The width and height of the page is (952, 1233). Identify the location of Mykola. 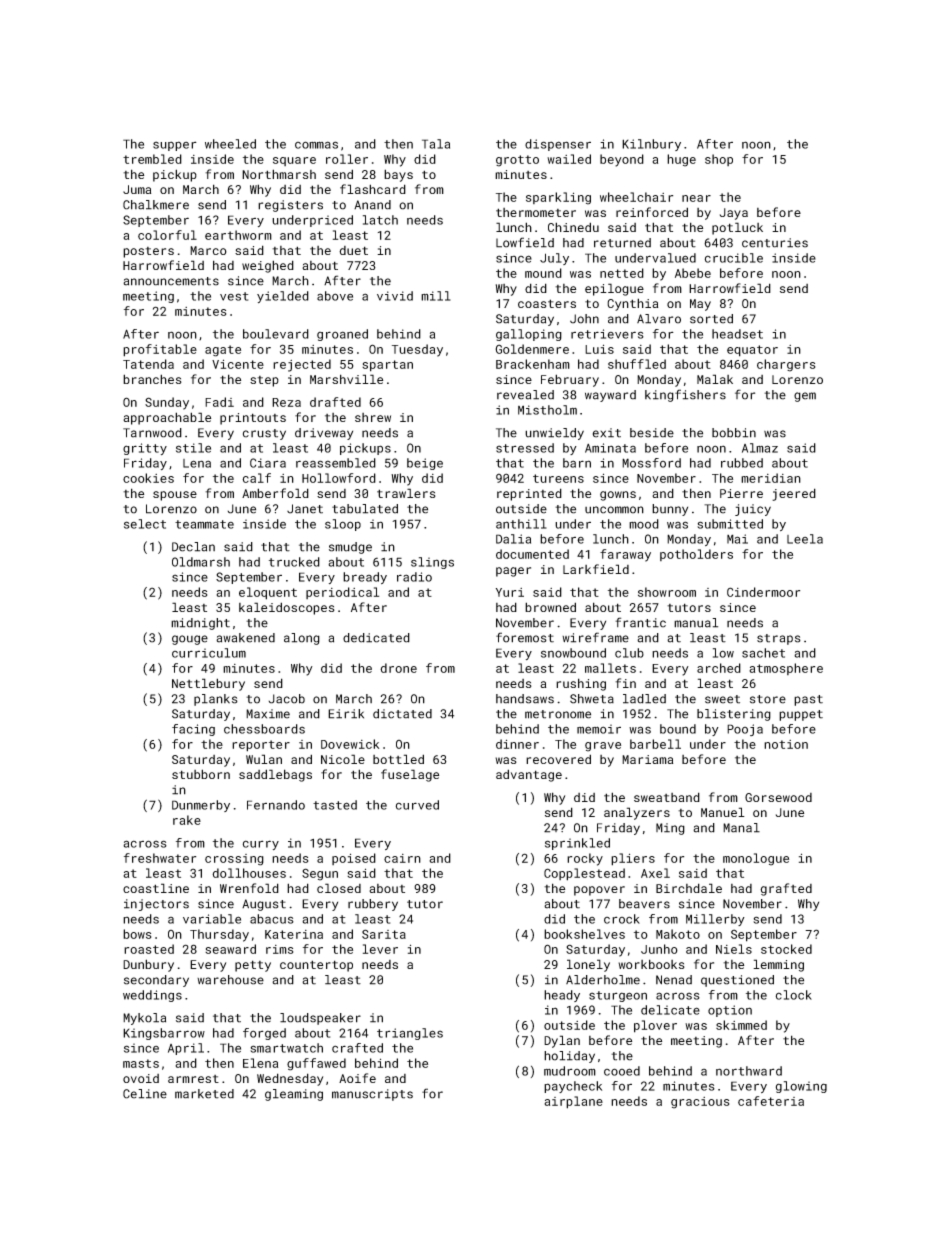
(144, 1019).
